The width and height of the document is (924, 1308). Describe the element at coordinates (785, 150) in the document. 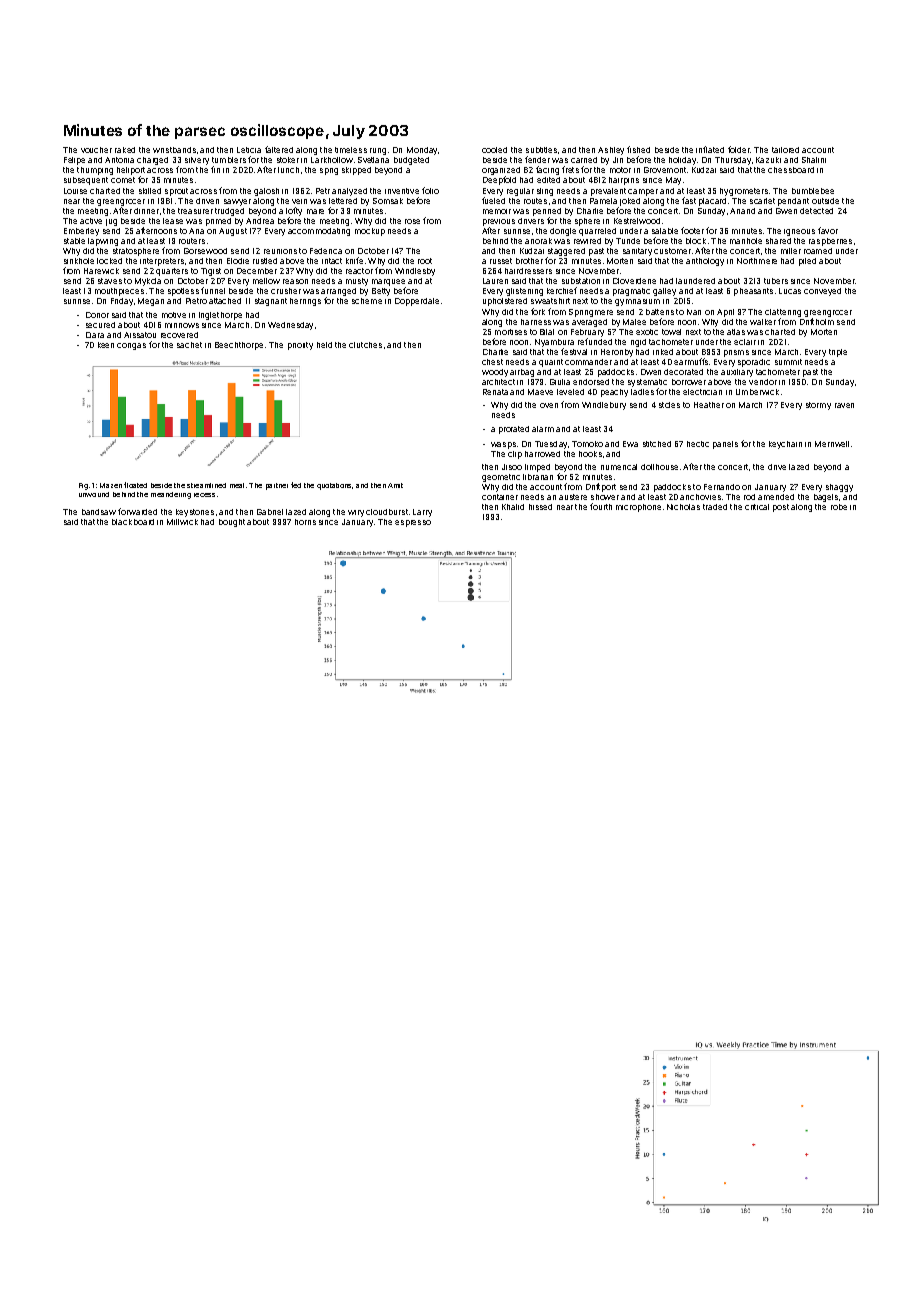

I see `tailored` at that location.
